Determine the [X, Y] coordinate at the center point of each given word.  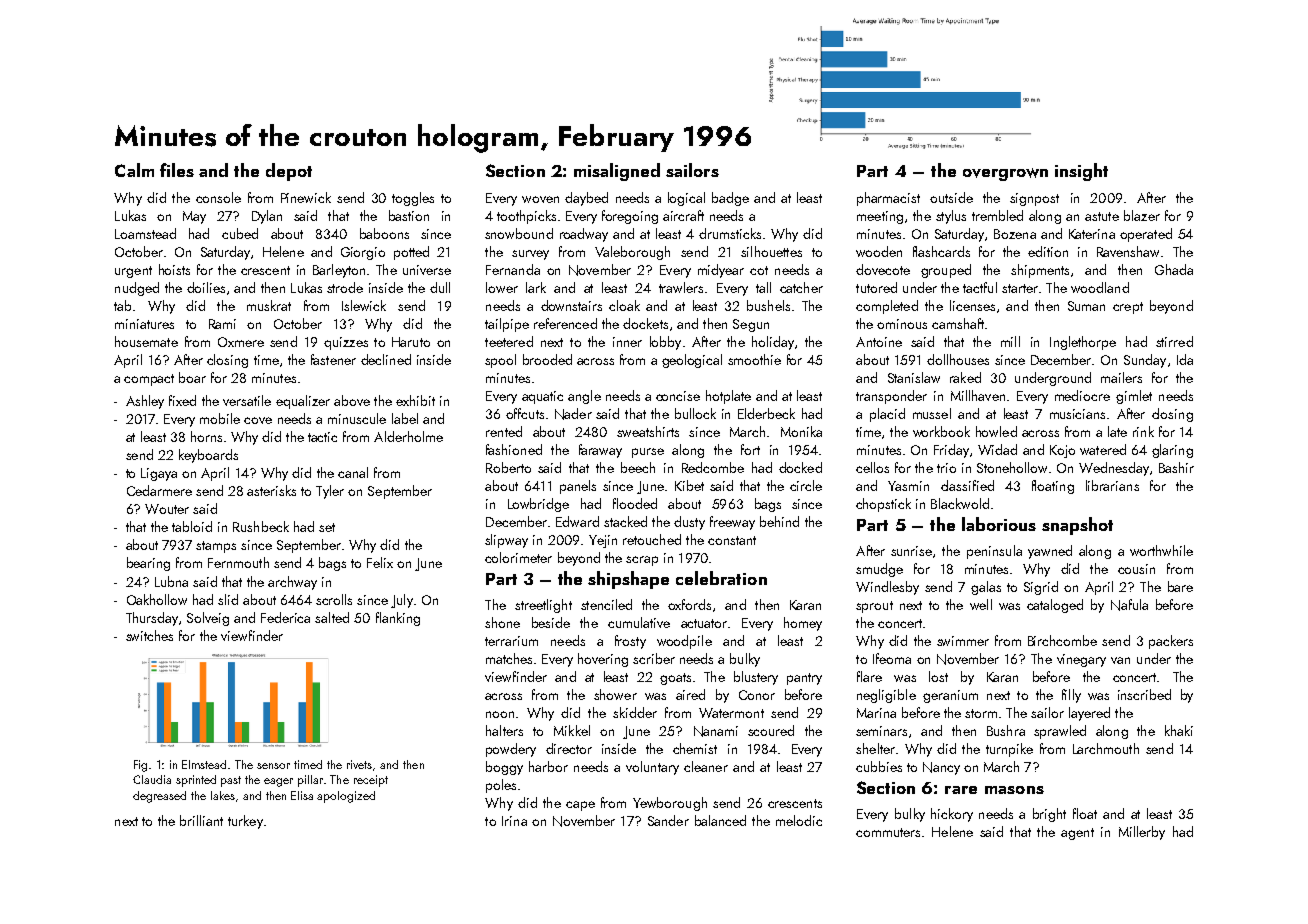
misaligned [617, 172]
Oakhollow [157, 599]
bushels [768, 305]
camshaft [958, 323]
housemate [146, 341]
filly [1071, 696]
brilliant [201, 820]
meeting [880, 217]
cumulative [639, 622]
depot [289, 172]
